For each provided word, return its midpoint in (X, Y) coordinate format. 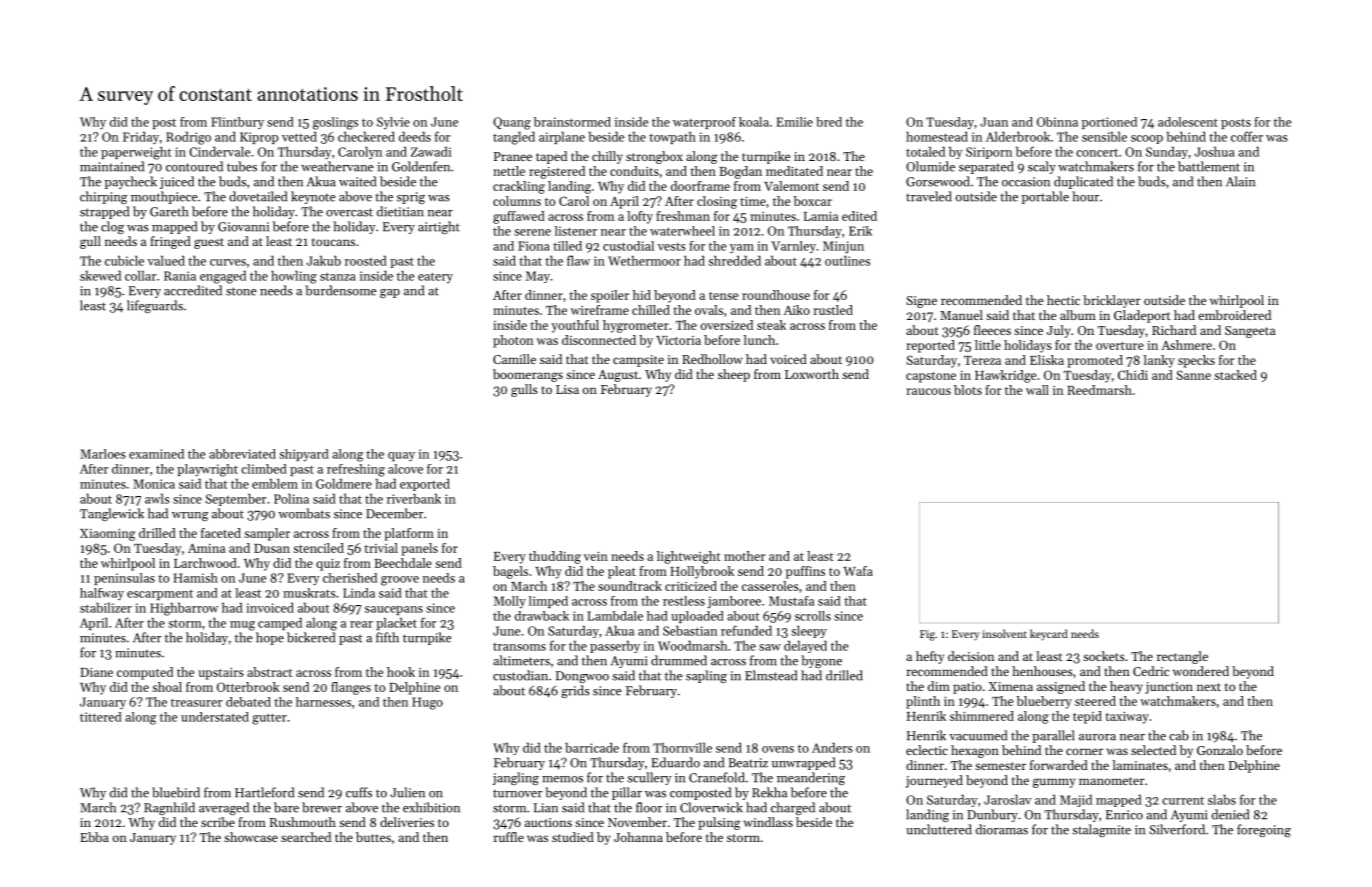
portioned (1109, 123)
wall (1037, 390)
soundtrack (630, 586)
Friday (141, 138)
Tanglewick (112, 514)
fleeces (992, 330)
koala (754, 122)
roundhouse (776, 295)
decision (971, 656)
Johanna (638, 837)
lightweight (688, 557)
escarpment (160, 595)
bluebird (176, 792)
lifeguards (155, 306)
